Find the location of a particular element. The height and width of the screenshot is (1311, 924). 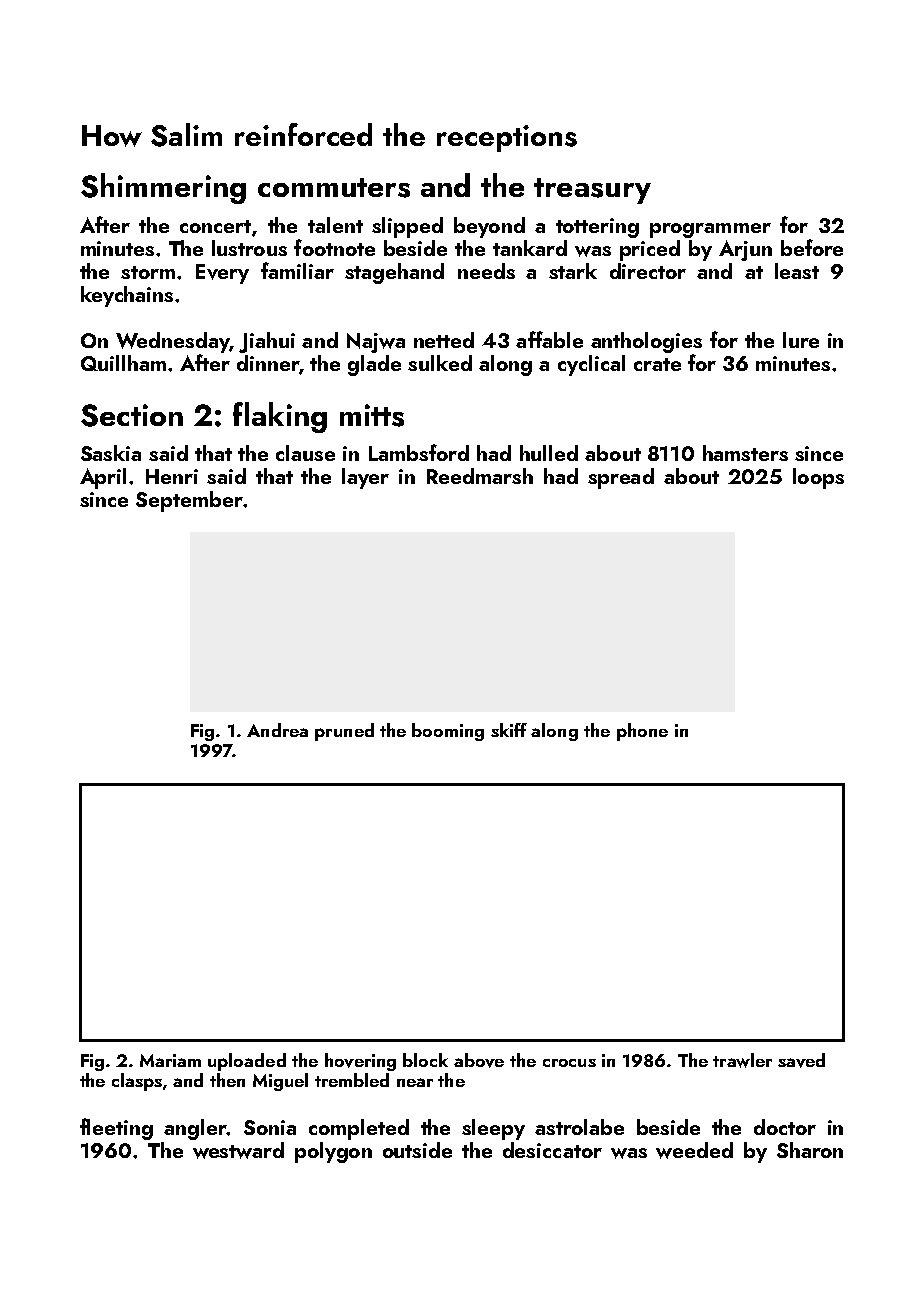

Andrea is located at coordinates (277, 730).
